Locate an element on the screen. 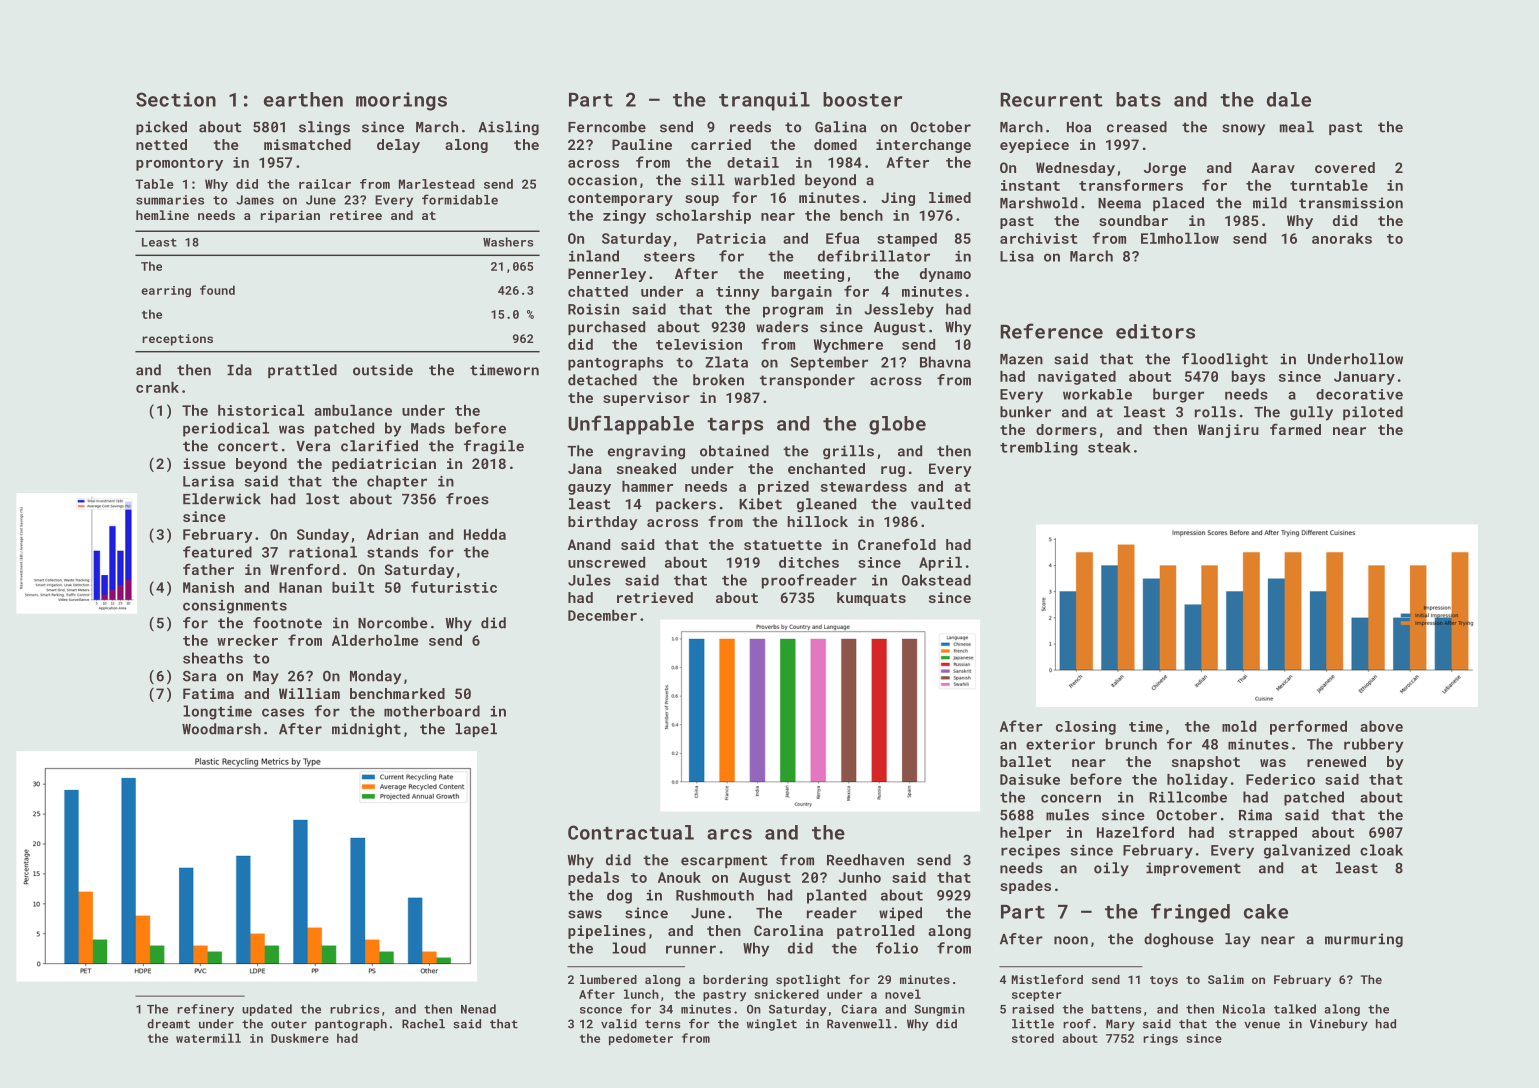 The width and height of the screenshot is (1539, 1088). Vinebury is located at coordinates (1339, 1025).
